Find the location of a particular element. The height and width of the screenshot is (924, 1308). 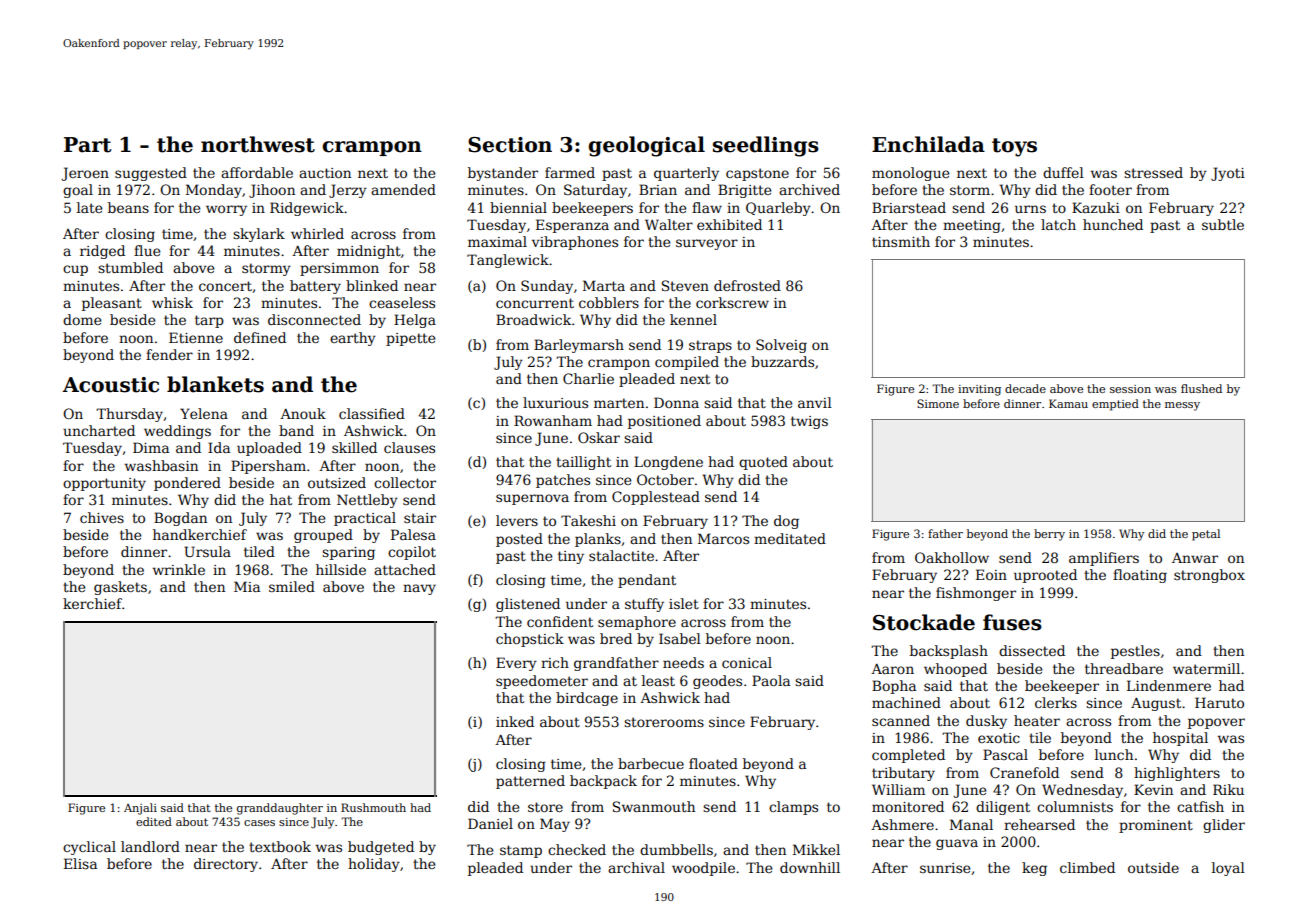

monologue is located at coordinates (910, 174).
